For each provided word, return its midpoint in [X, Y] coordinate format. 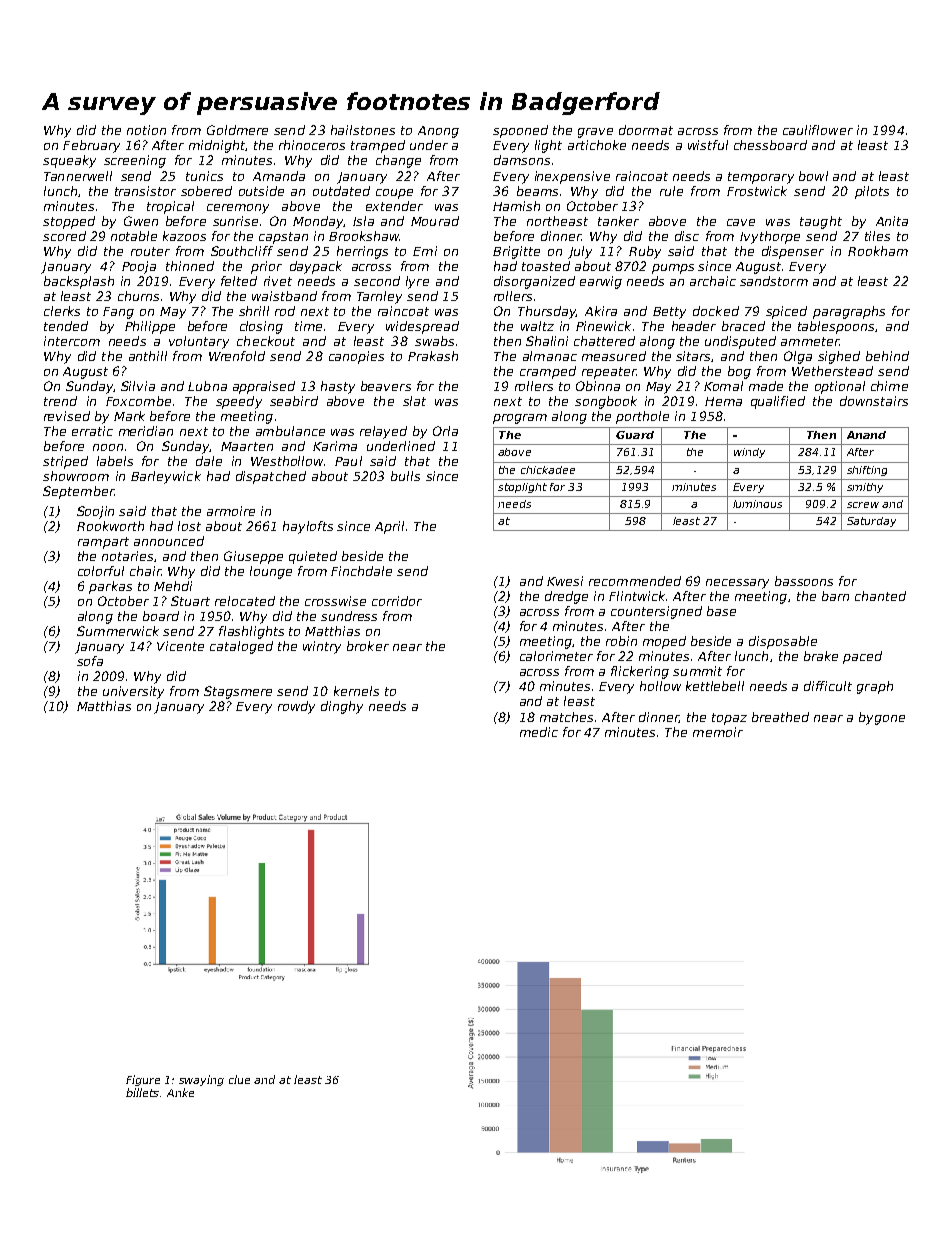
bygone [882, 718]
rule [671, 191]
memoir [718, 732]
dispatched [271, 477]
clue [239, 1079]
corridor [397, 601]
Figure [143, 1080]
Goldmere [237, 130]
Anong [438, 132]
